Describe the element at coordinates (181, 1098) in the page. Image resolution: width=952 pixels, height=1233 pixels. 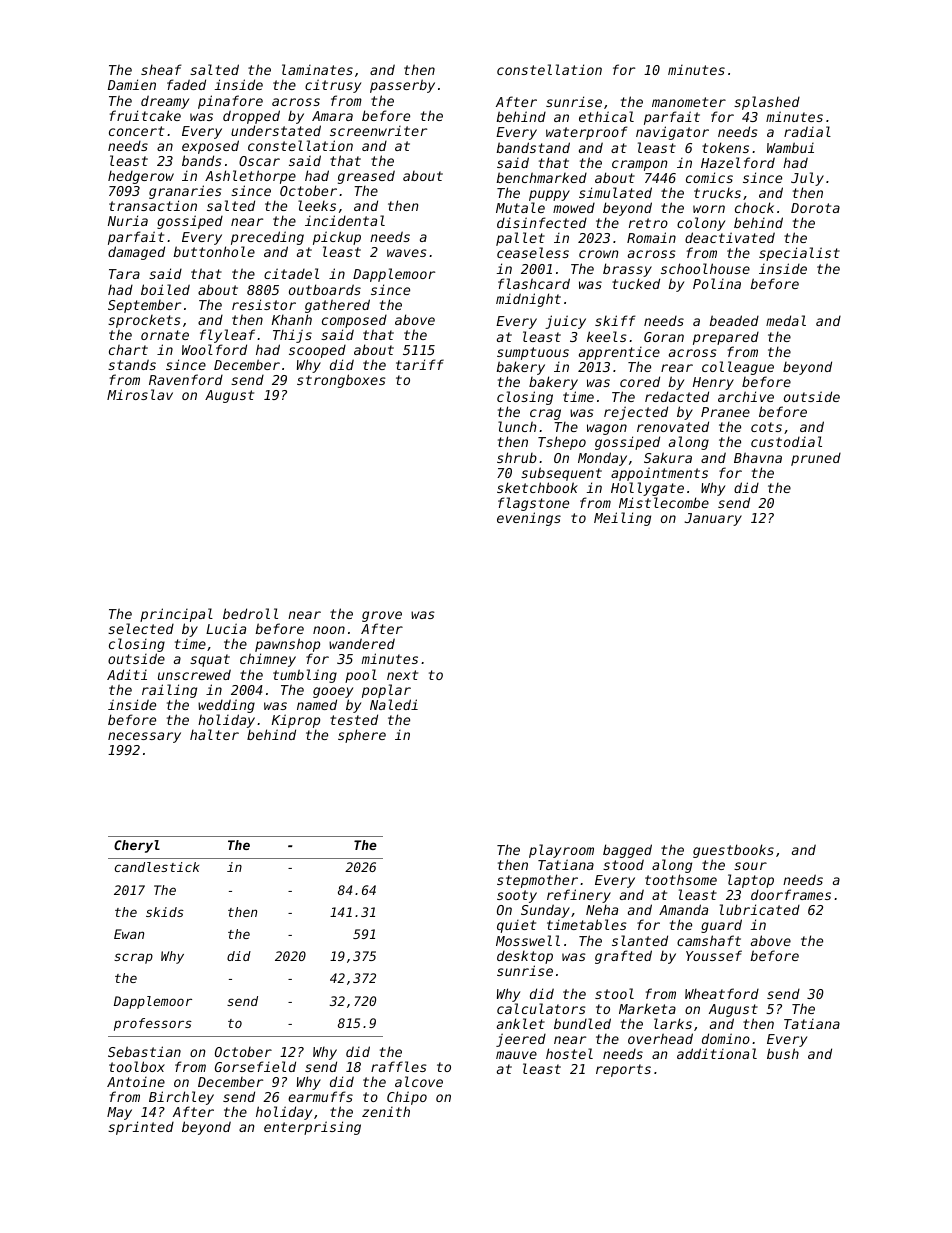
I see `Birchley` at that location.
